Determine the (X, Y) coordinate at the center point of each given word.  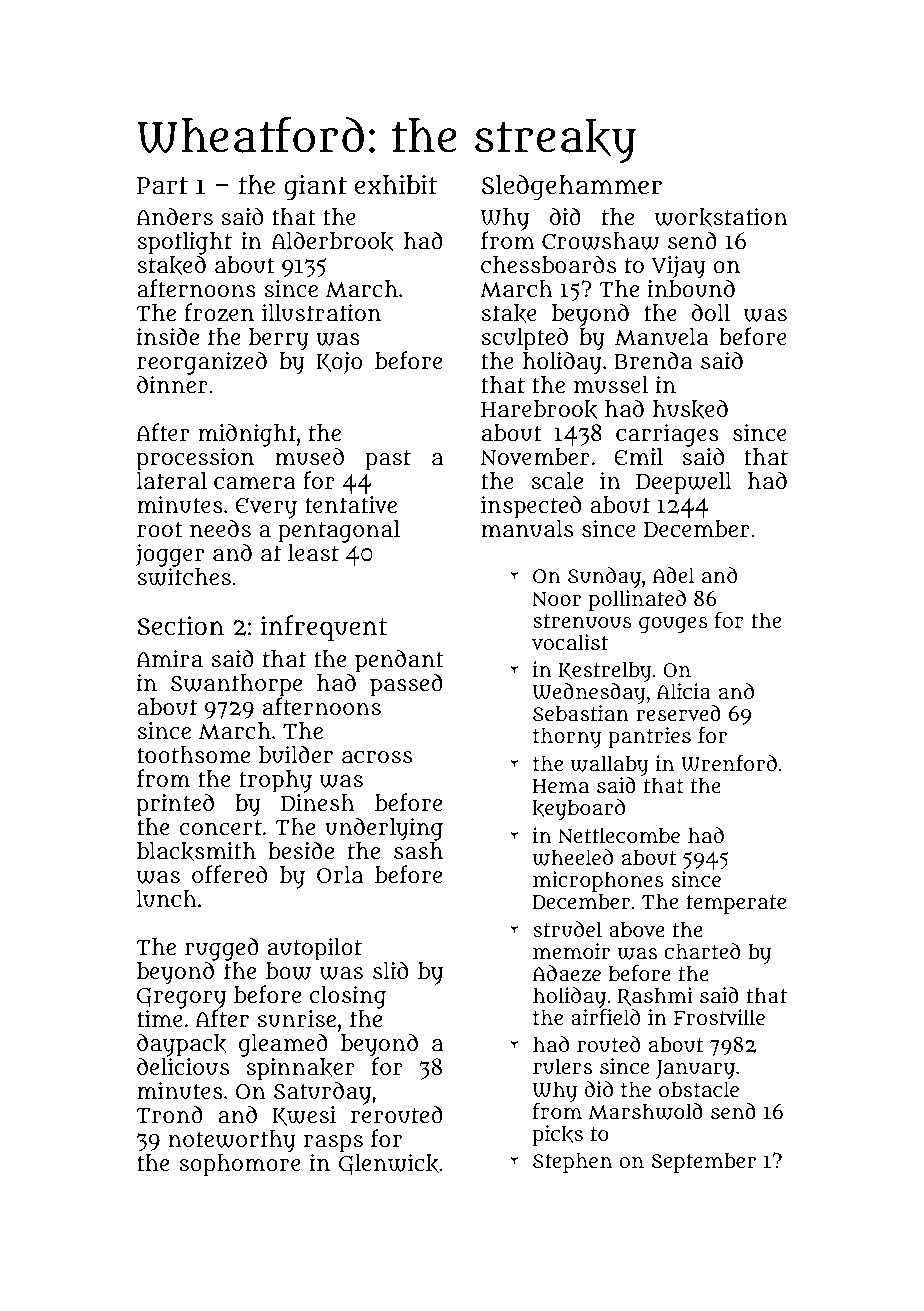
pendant (399, 661)
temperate (736, 904)
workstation (721, 217)
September (704, 1163)
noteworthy (232, 1141)
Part (162, 186)
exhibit (396, 185)
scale (557, 480)
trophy (275, 781)
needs (220, 528)
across (377, 757)
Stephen (572, 1162)
